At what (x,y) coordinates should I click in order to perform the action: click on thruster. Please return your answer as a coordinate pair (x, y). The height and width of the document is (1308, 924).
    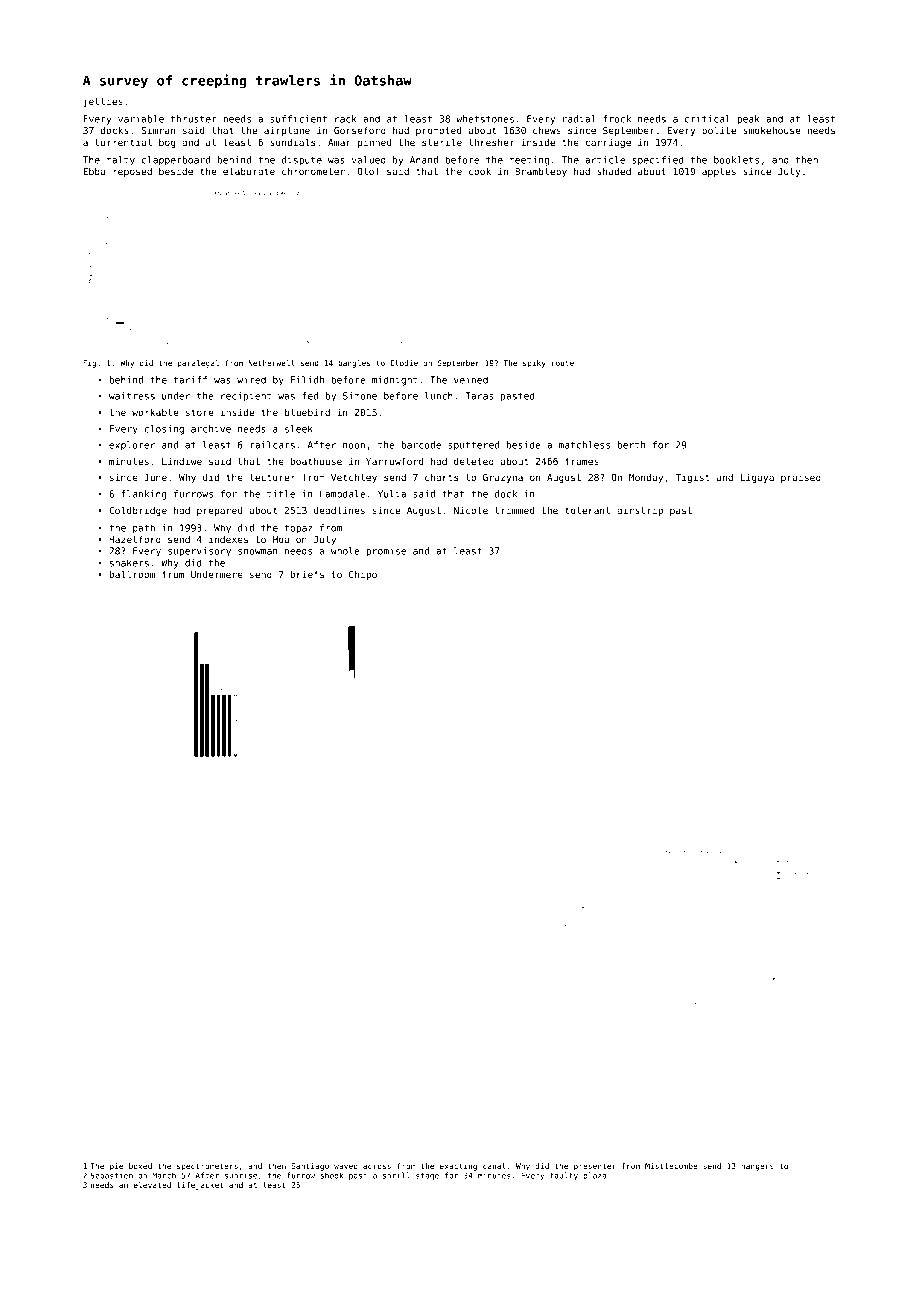
    Looking at the image, I should click on (194, 119).
